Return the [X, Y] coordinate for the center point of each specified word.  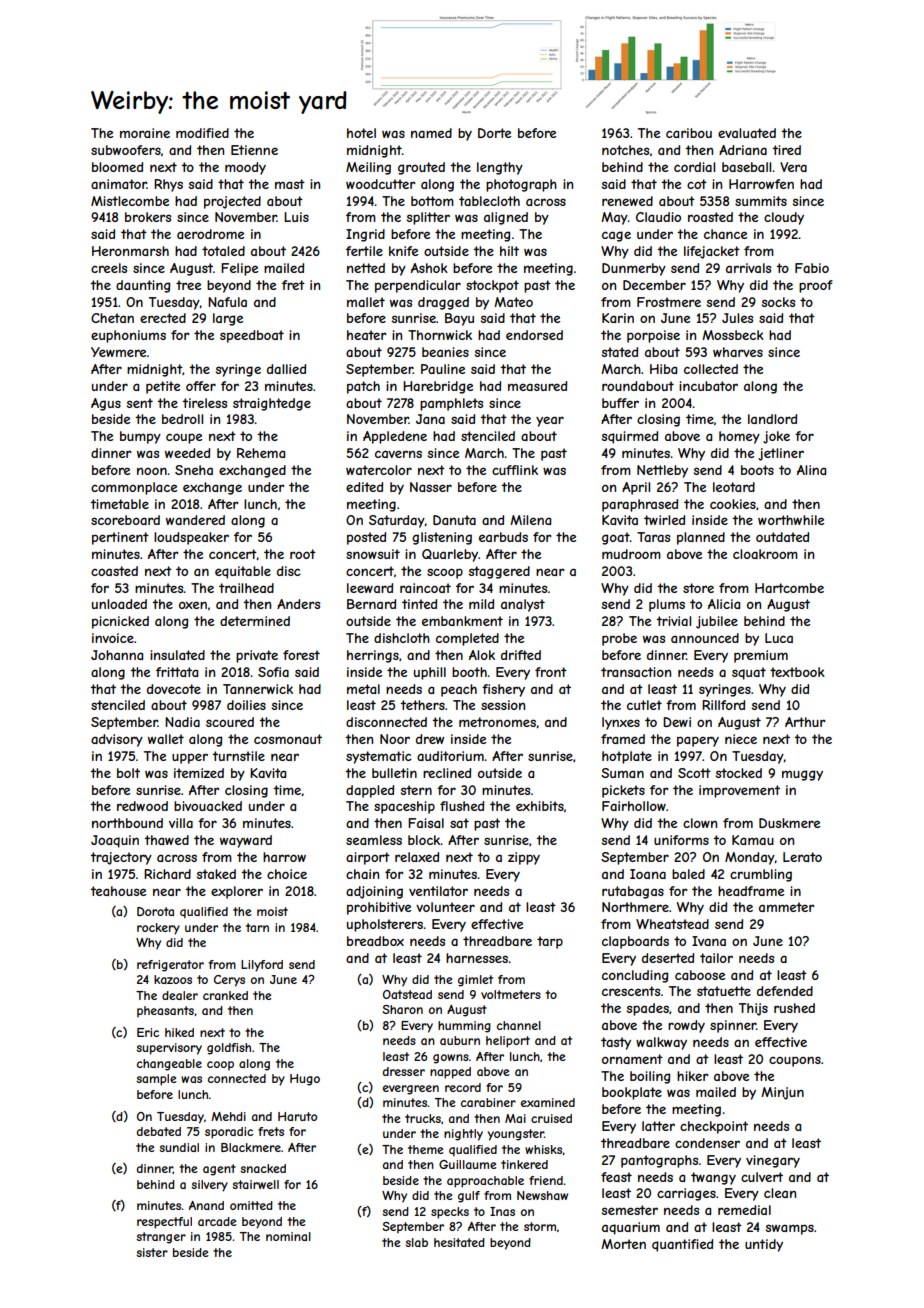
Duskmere [789, 823]
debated [159, 1131]
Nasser [431, 487]
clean [780, 1193]
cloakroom [765, 554]
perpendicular [418, 286]
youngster [516, 1135]
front [551, 672]
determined [255, 621]
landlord [772, 419]
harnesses [477, 958]
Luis [296, 217]
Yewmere [118, 352]
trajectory [121, 858]
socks [778, 302]
